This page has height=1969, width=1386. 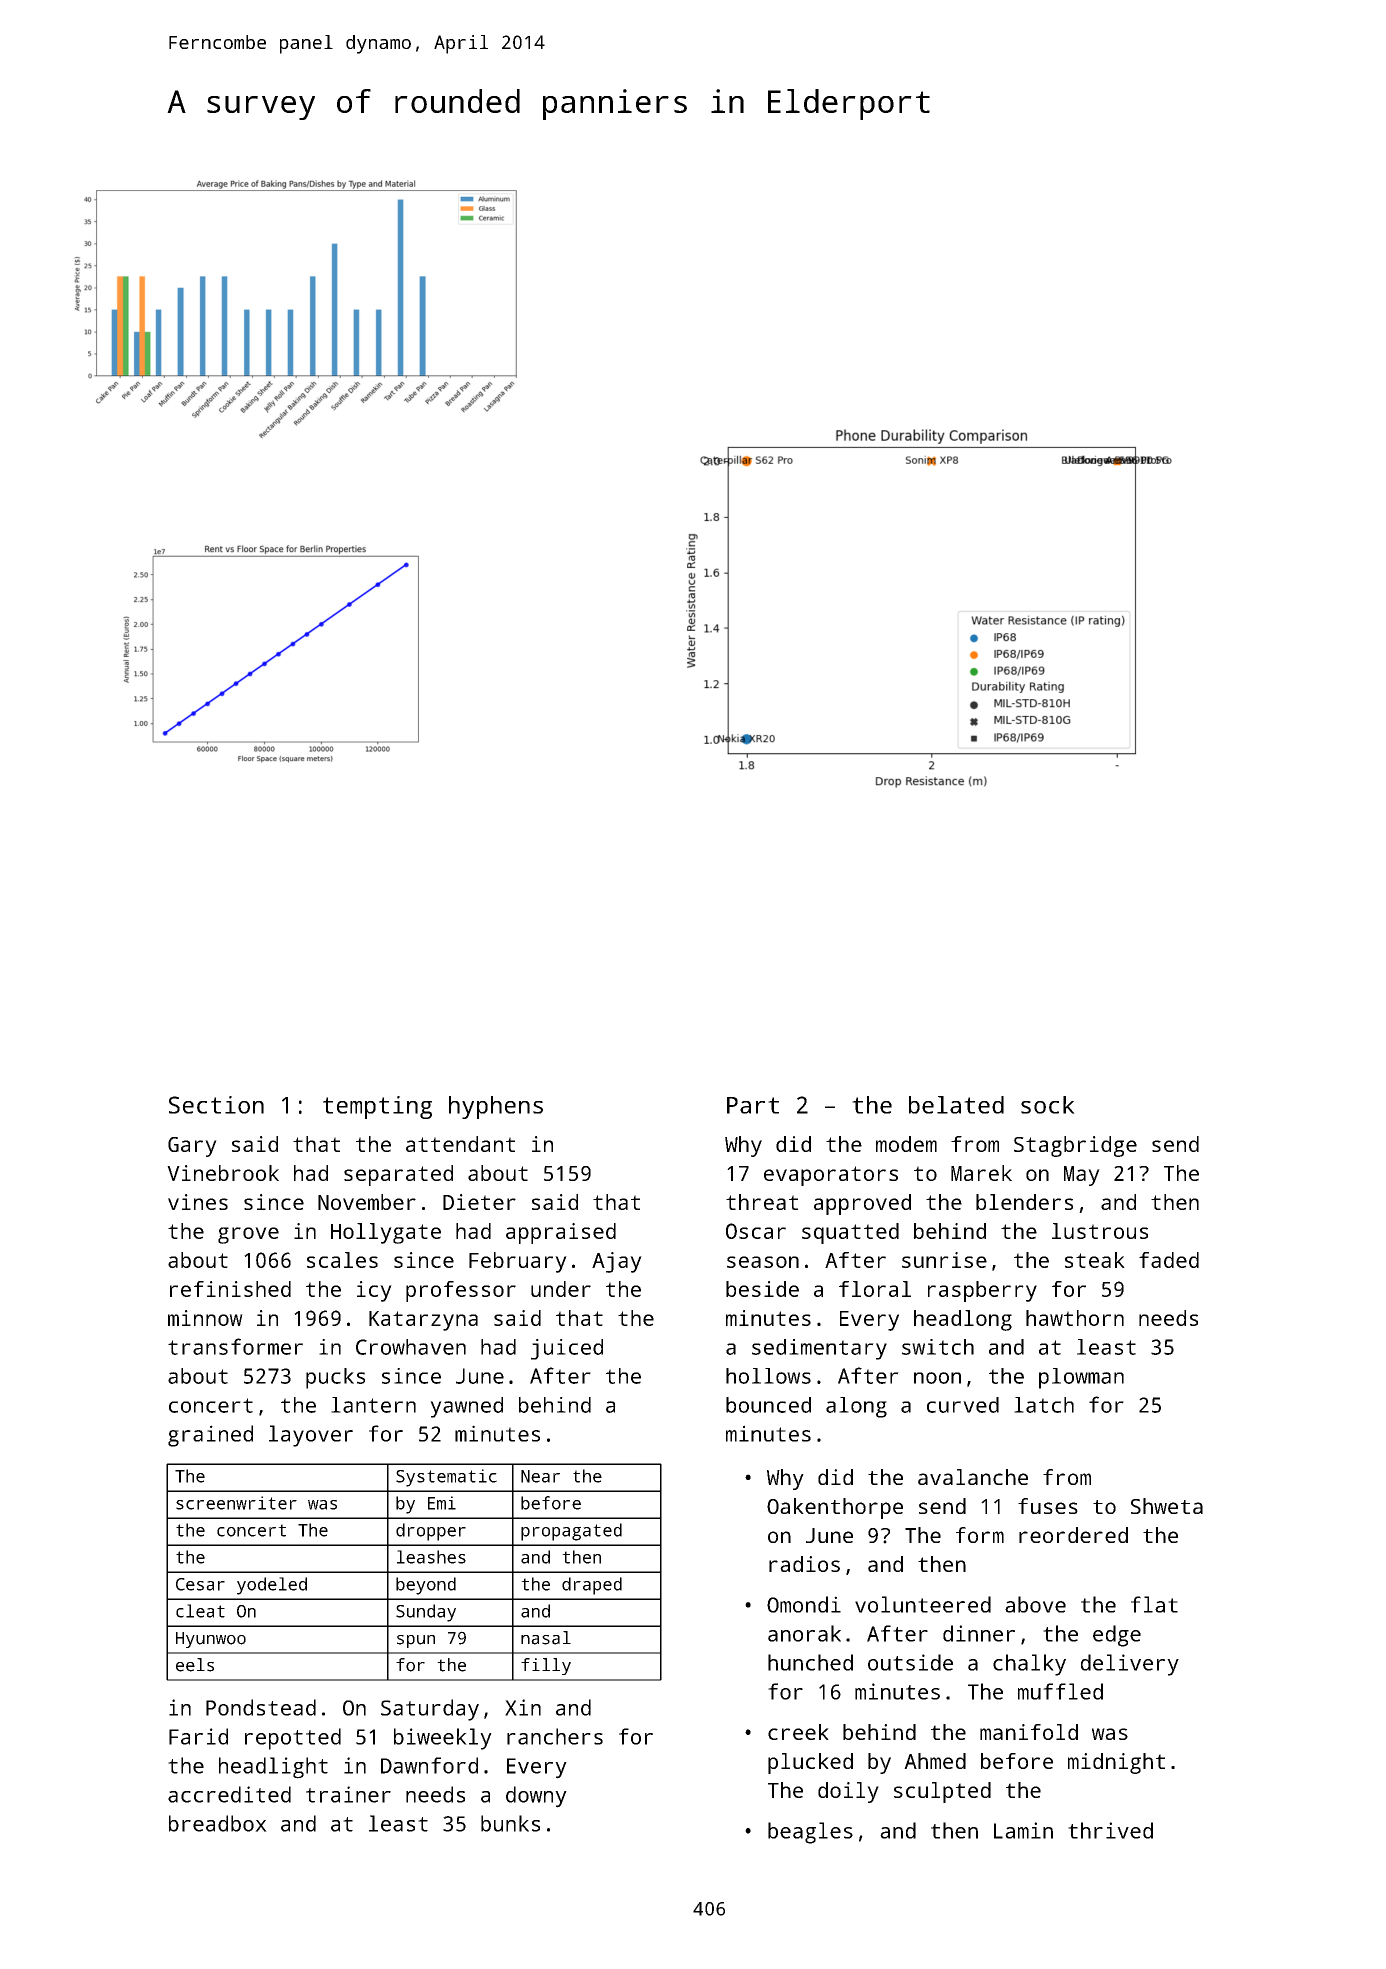 What do you see at coordinates (1075, 1146) in the page?
I see `Stagbridge` at bounding box center [1075, 1146].
